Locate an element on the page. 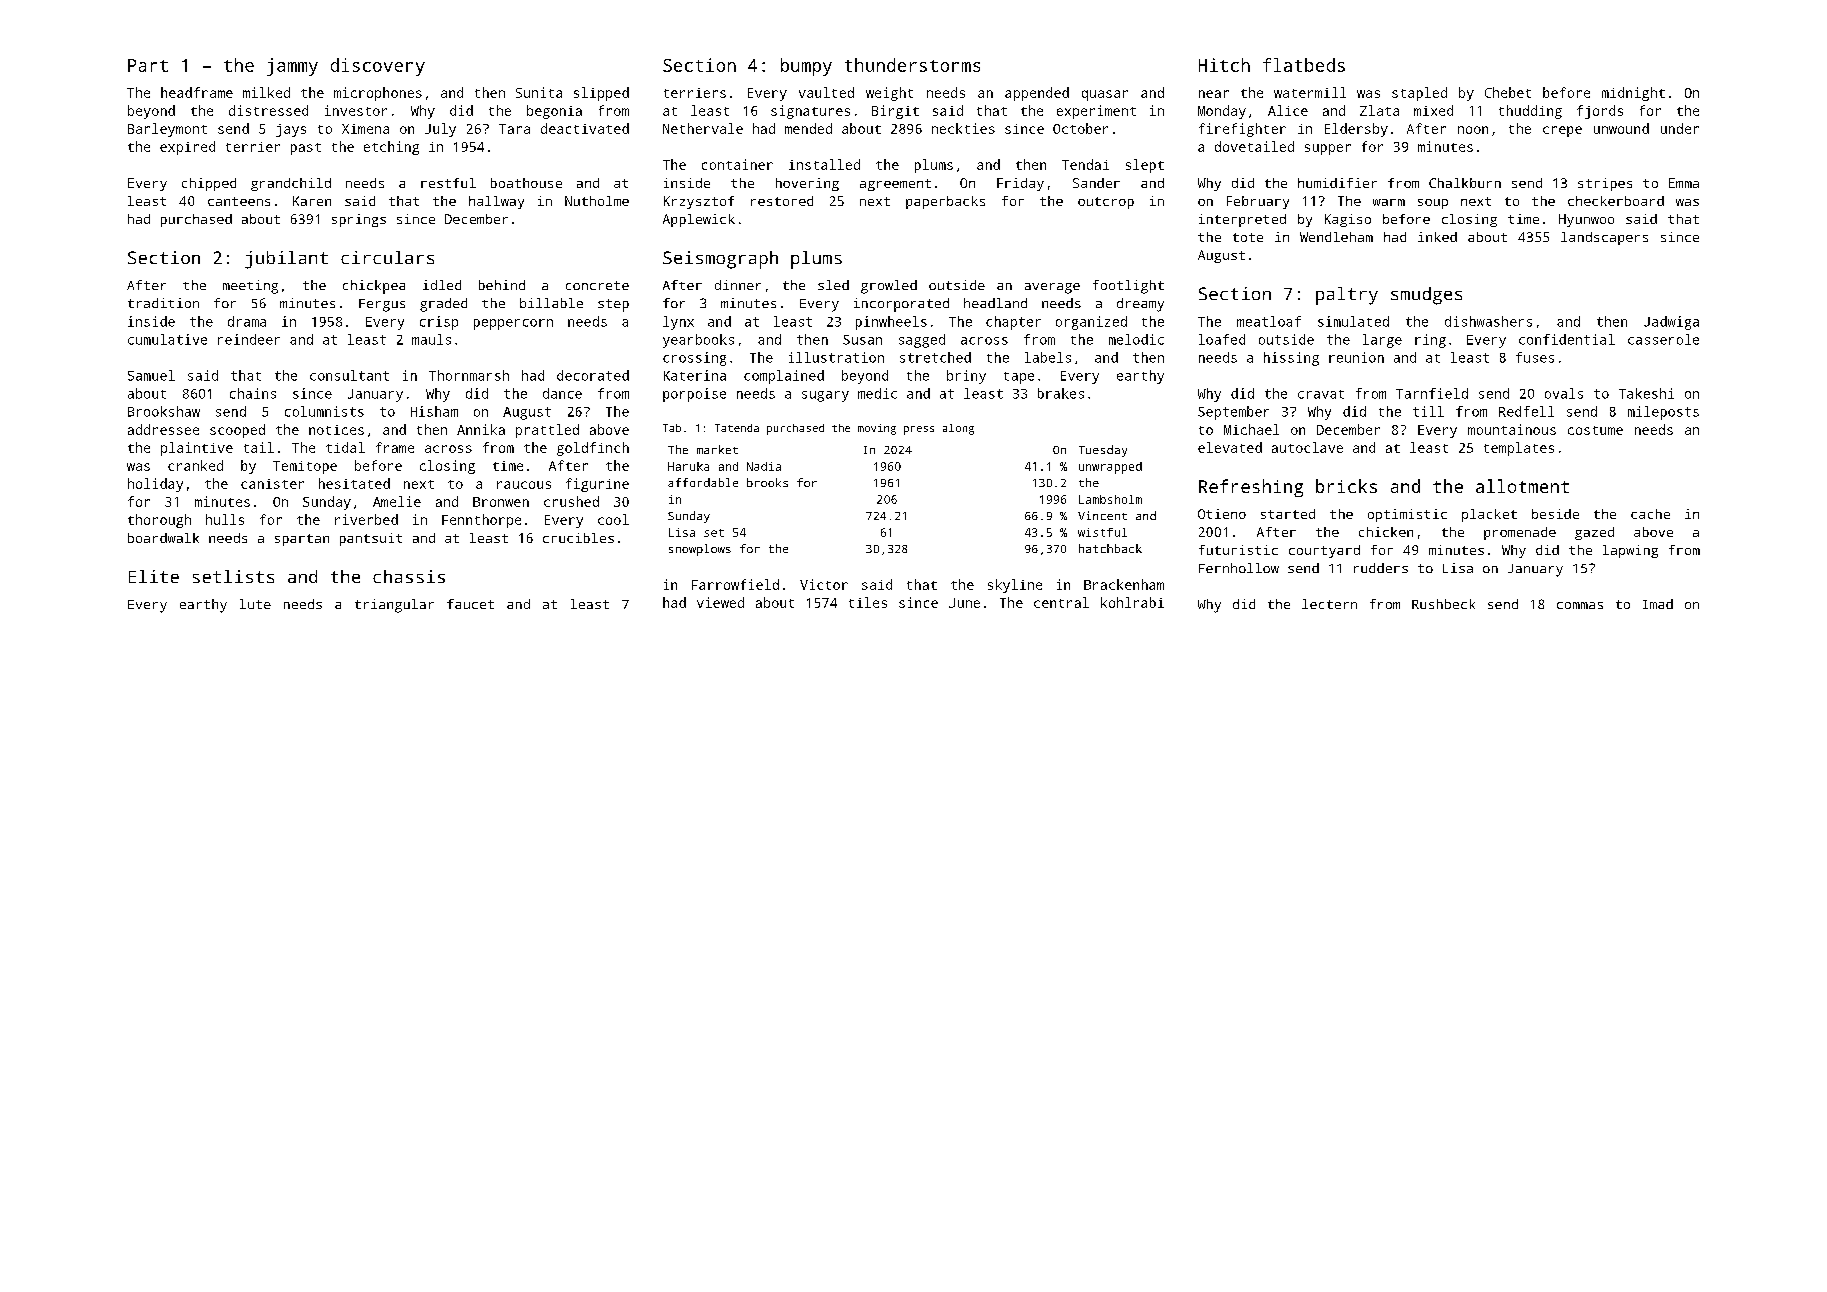 This document has height=1292, width=1827. jammy is located at coordinates (292, 67).
